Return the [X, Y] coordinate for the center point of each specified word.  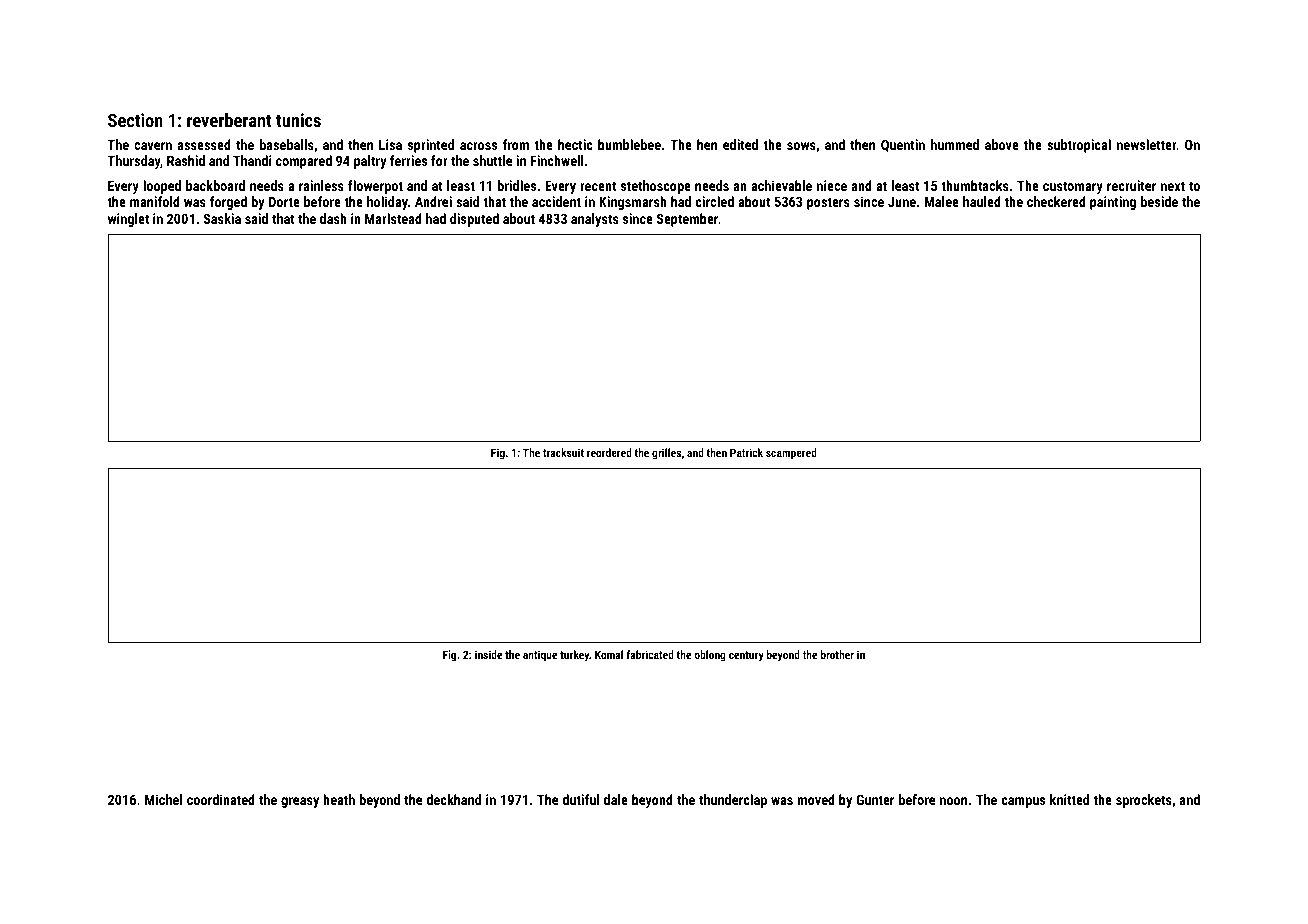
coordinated [221, 799]
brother [837, 654]
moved [816, 799]
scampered [791, 454]
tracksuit [563, 452]
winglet [128, 220]
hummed [955, 144]
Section [135, 120]
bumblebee [629, 144]
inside [488, 654]
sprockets [1144, 801]
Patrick [746, 452]
